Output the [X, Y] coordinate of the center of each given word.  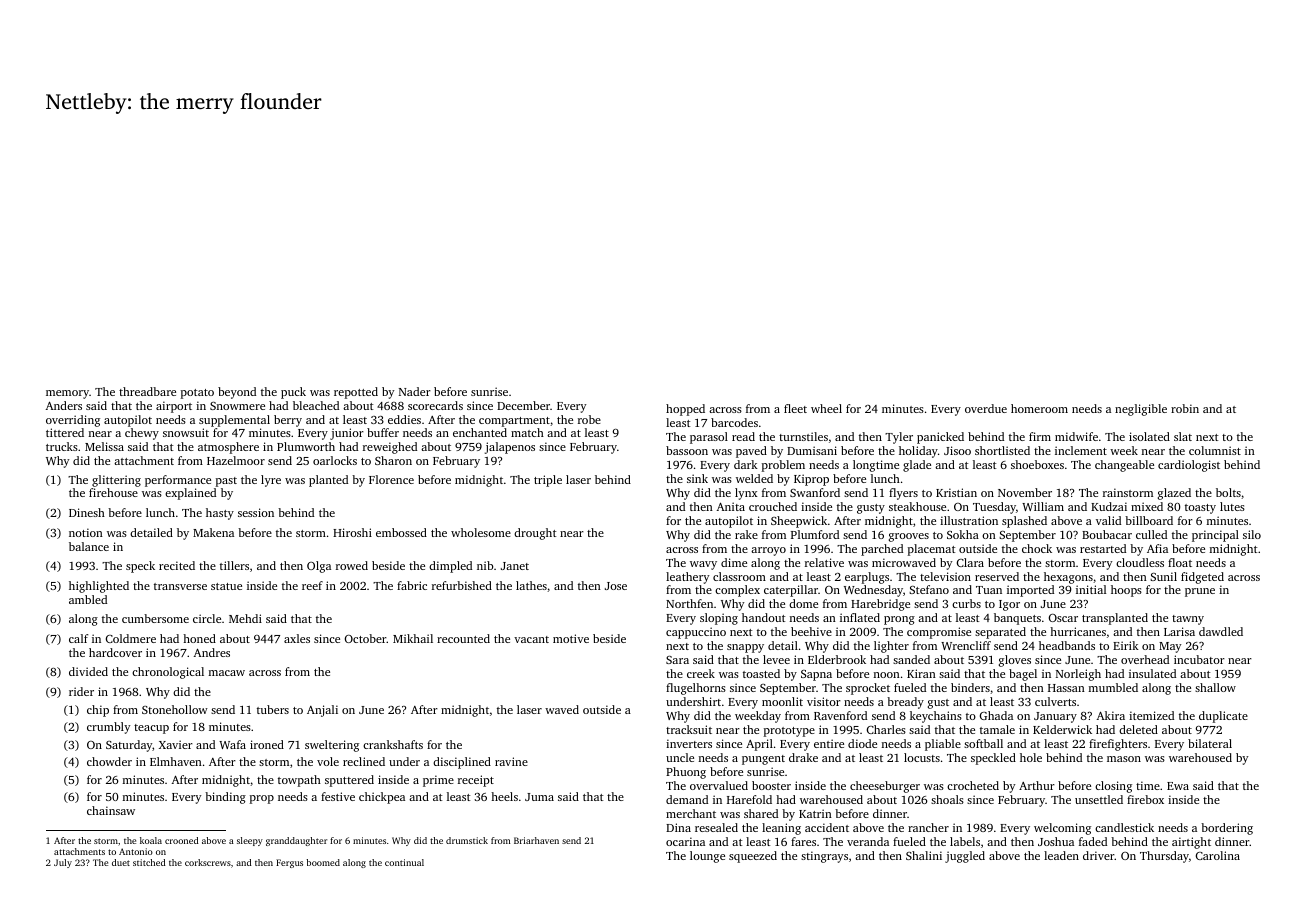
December [523, 405]
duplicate [1223, 717]
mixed [1147, 506]
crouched [773, 506]
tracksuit [689, 729]
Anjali [322, 711]
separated [1000, 633]
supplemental [234, 421]
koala [151, 840]
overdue [986, 408]
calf [78, 638]
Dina [678, 827]
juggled [965, 857]
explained [190, 494]
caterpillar [791, 591]
